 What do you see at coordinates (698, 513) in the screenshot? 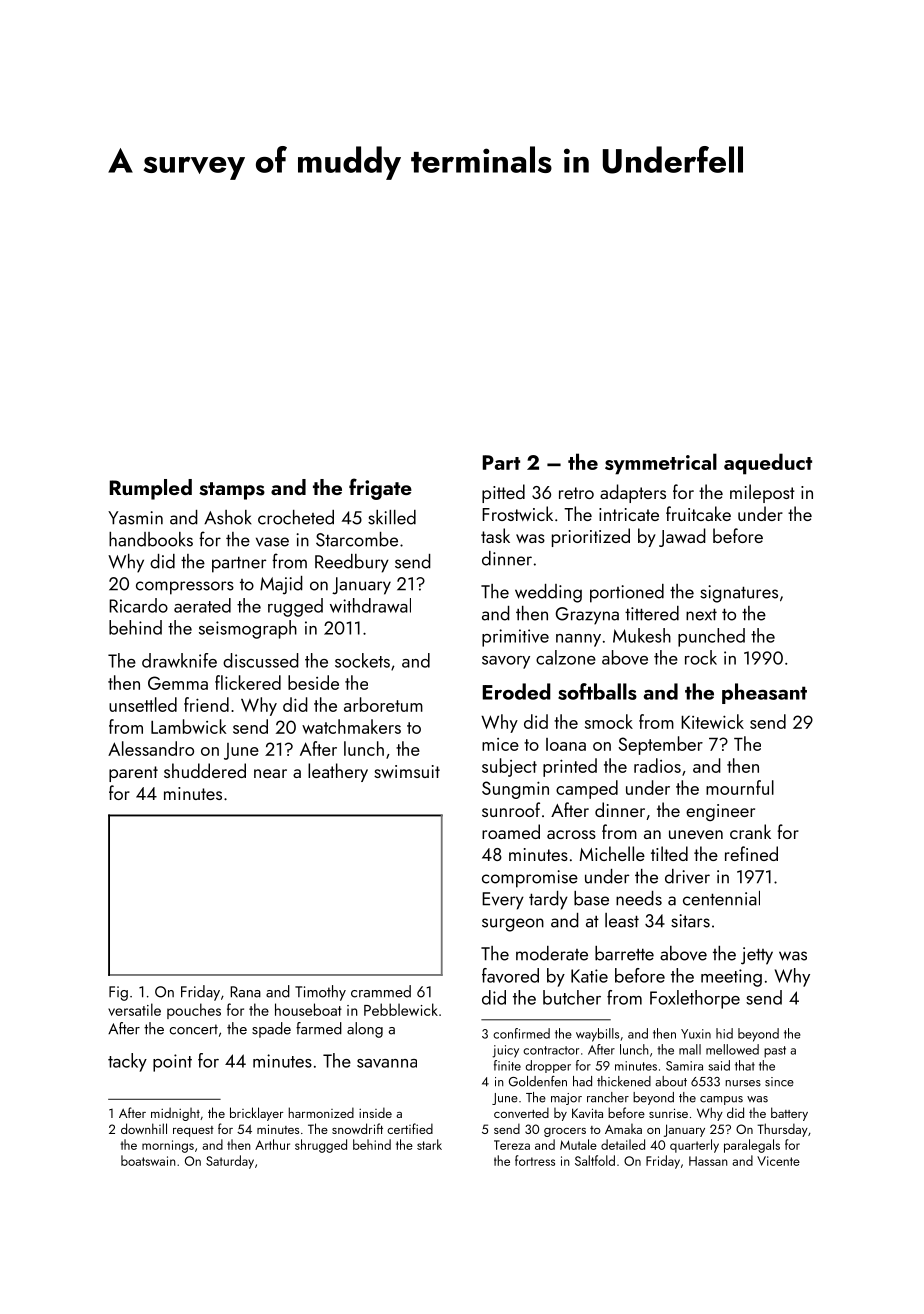
I see `fruitcake` at bounding box center [698, 513].
